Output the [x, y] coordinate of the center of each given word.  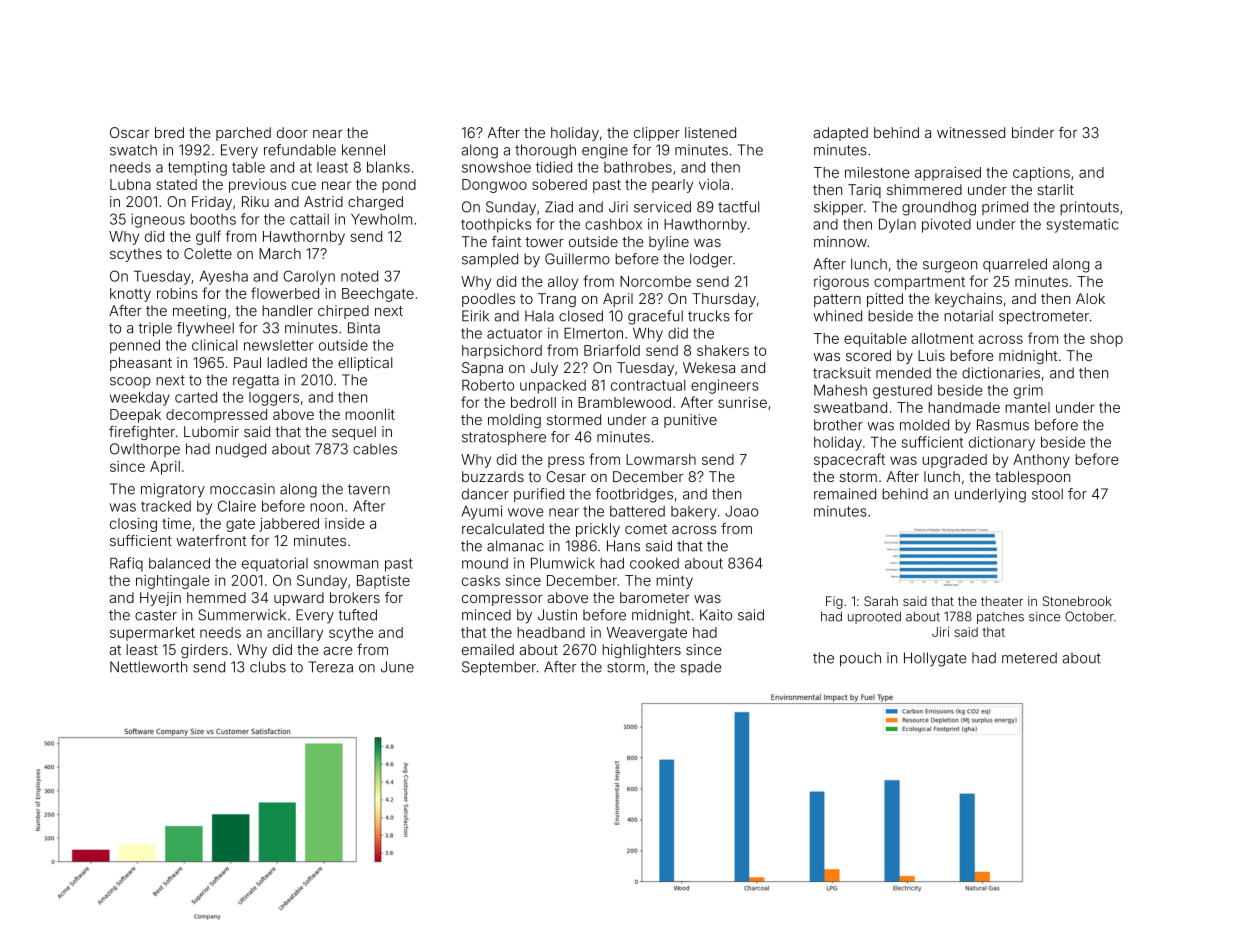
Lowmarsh [661, 459]
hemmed [216, 597]
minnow [840, 241]
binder [1033, 132]
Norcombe [655, 281]
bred [169, 132]
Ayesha [223, 278]
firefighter [142, 433]
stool [1047, 494]
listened [710, 132]
